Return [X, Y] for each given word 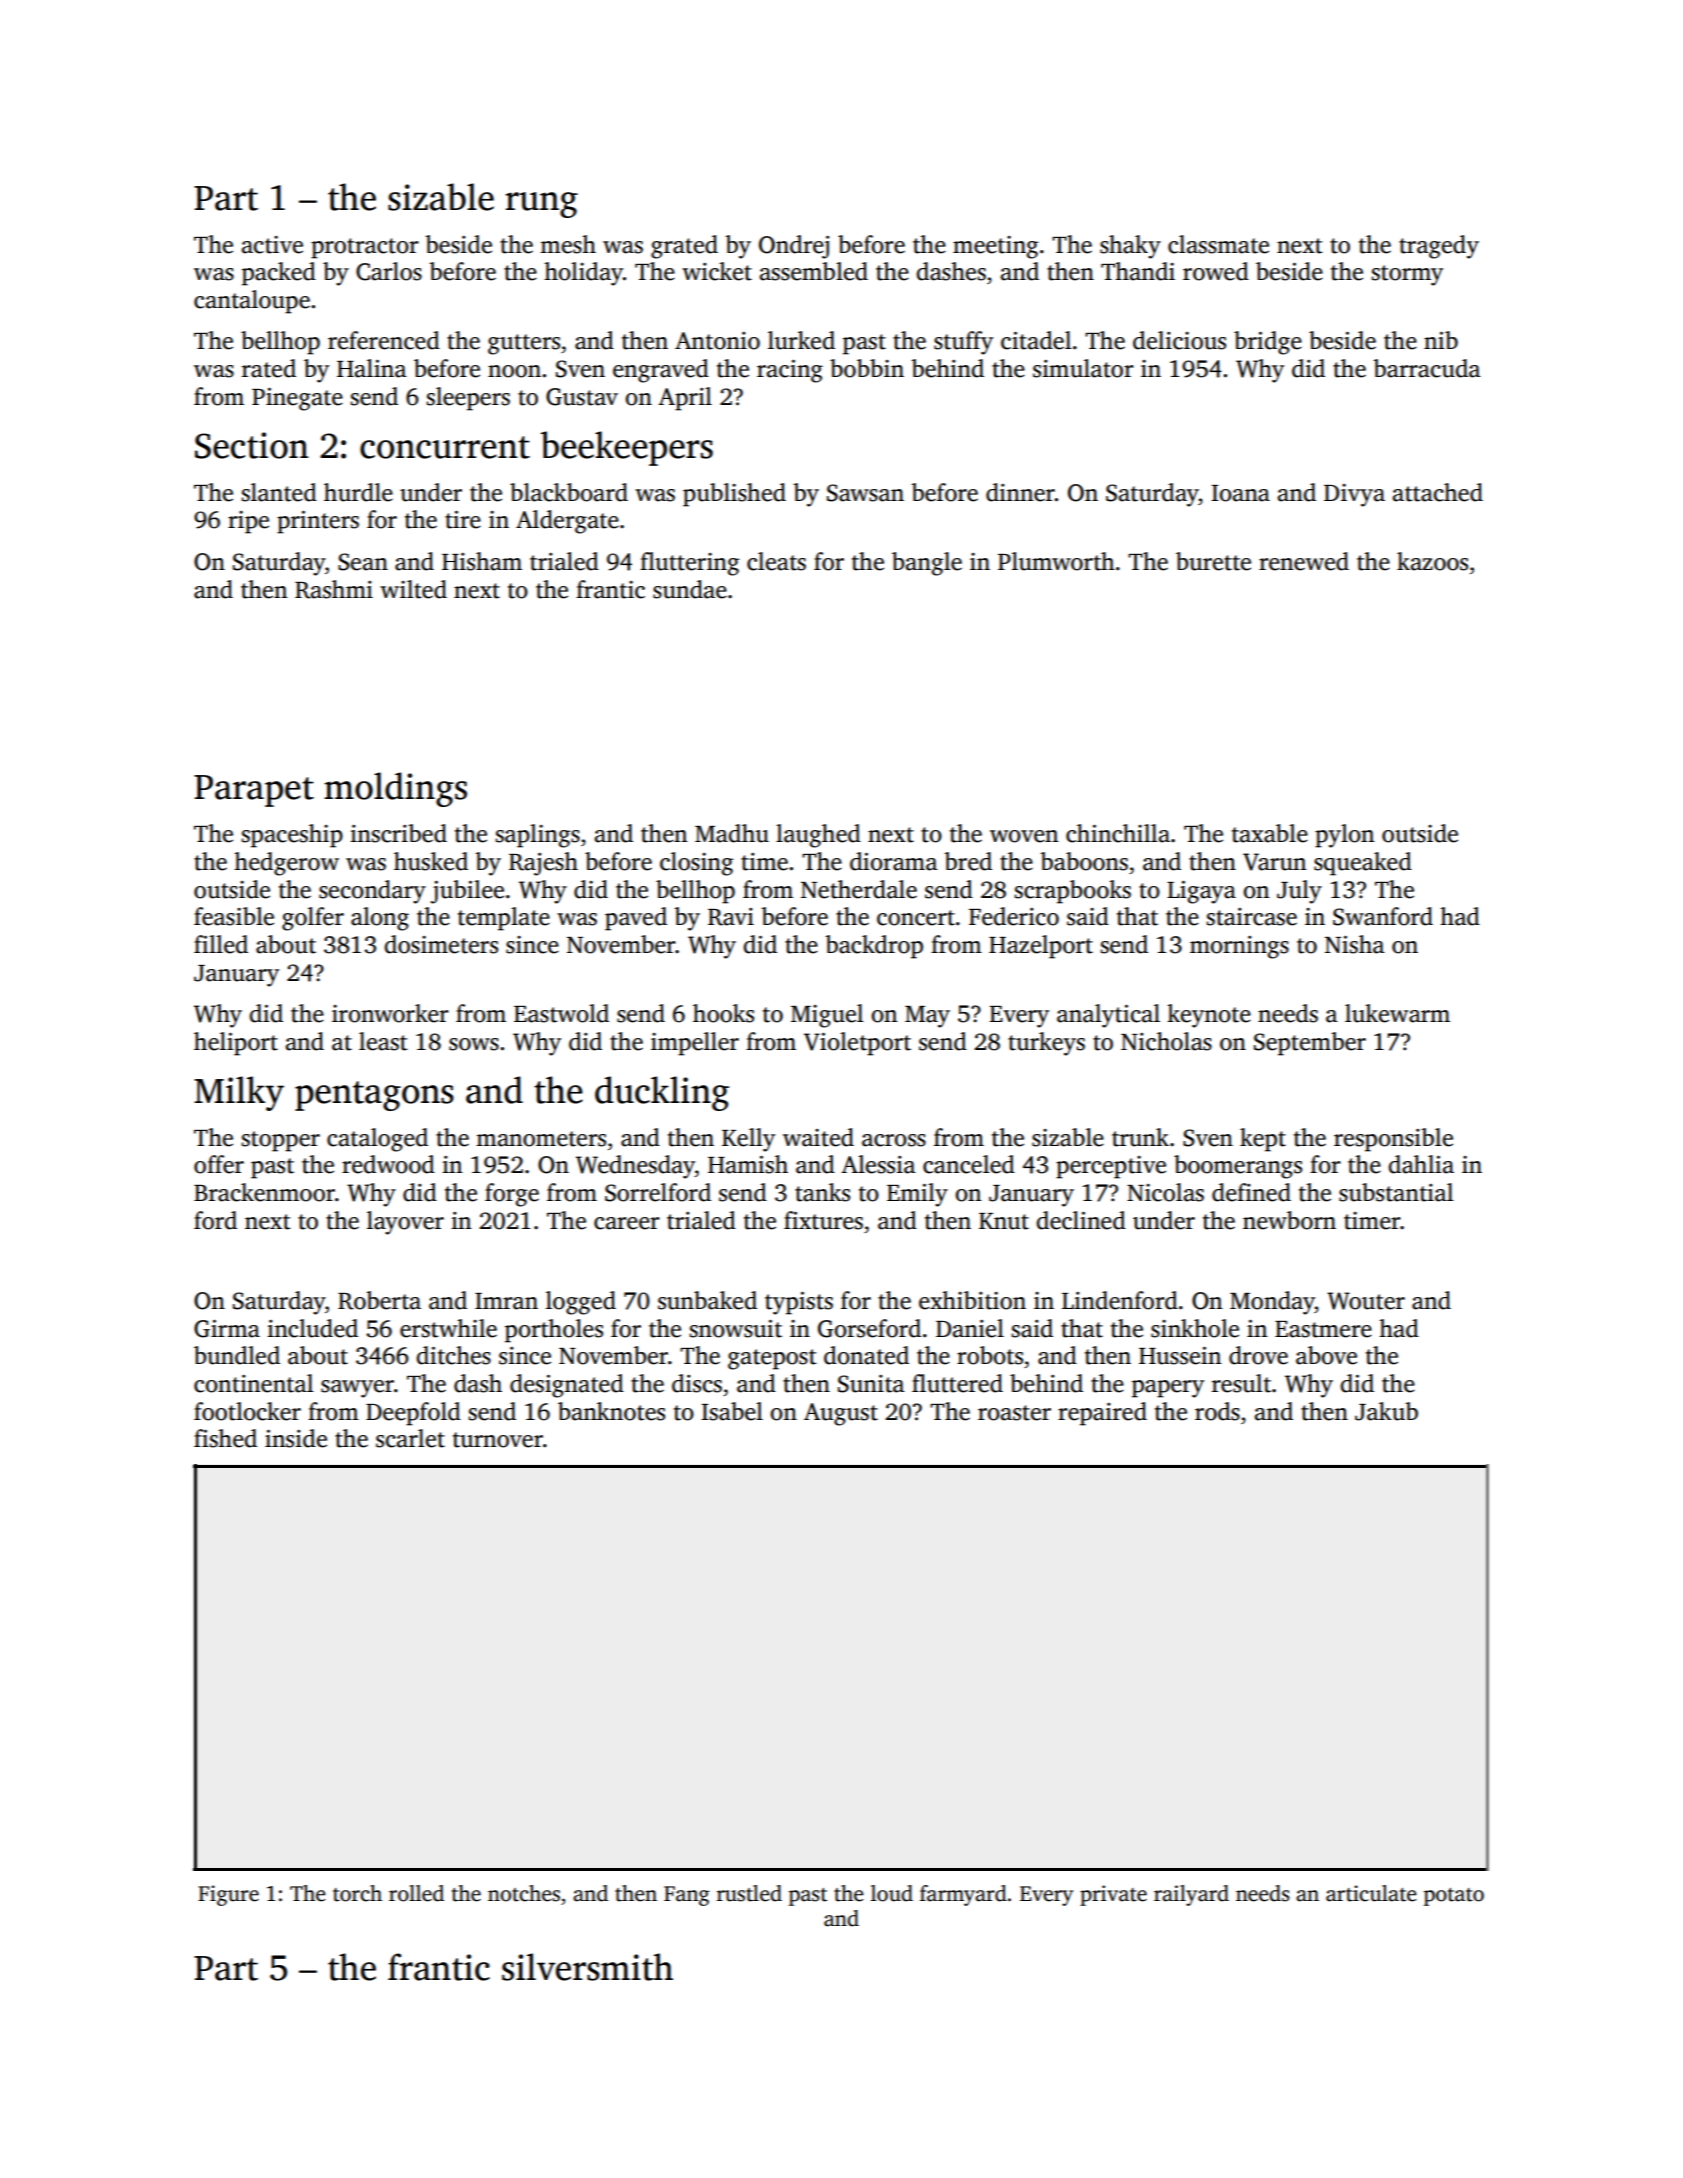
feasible [234, 916]
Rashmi [334, 589]
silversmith [587, 1967]
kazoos [1432, 561]
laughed [818, 836]
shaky [1130, 247]
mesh [568, 244]
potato [1454, 1897]
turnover [498, 1440]
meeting [995, 247]
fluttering [689, 564]
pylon [1344, 836]
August [841, 1414]
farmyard [963, 1895]
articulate [1371, 1893]
